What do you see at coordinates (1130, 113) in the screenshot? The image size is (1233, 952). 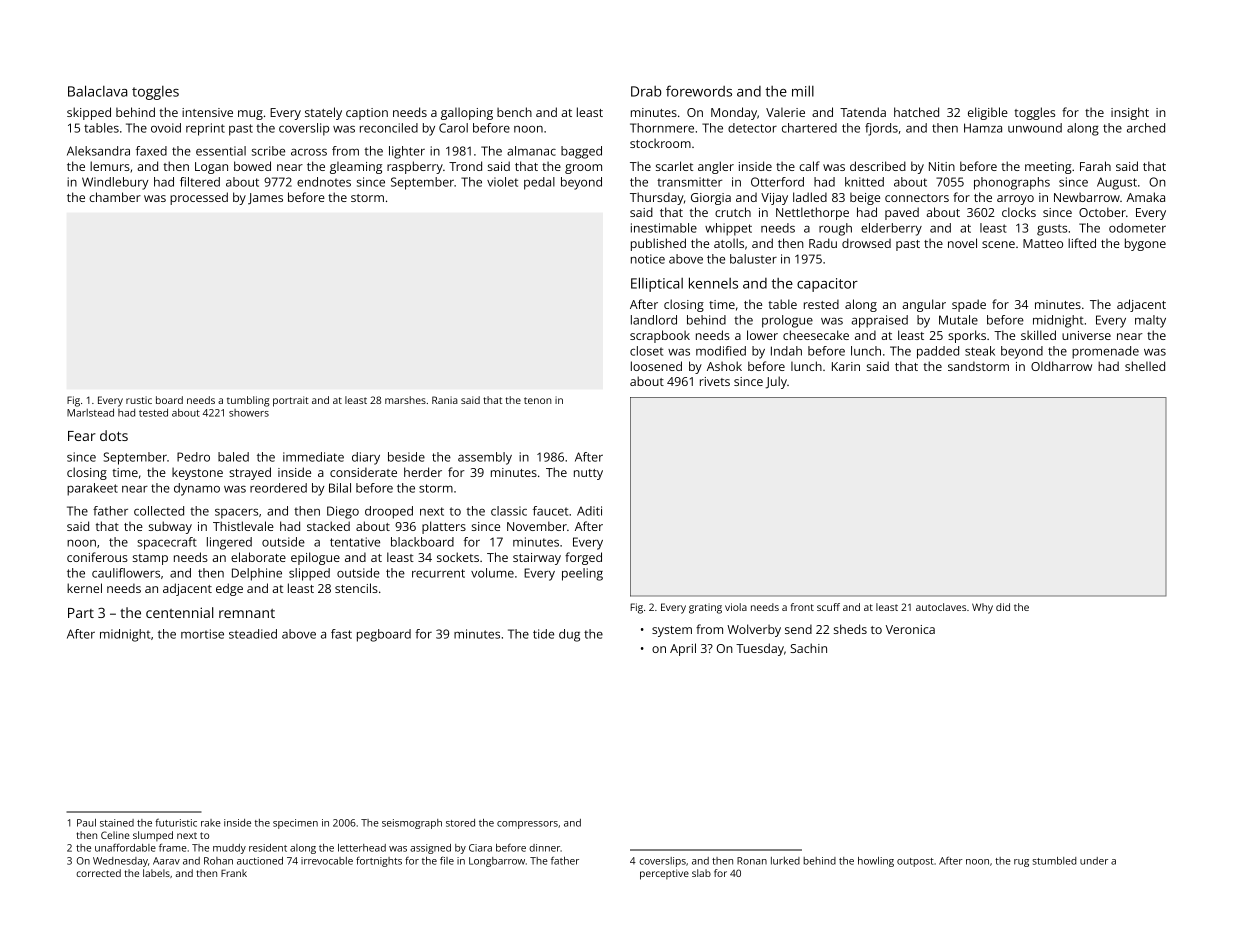 I see `insight` at bounding box center [1130, 113].
